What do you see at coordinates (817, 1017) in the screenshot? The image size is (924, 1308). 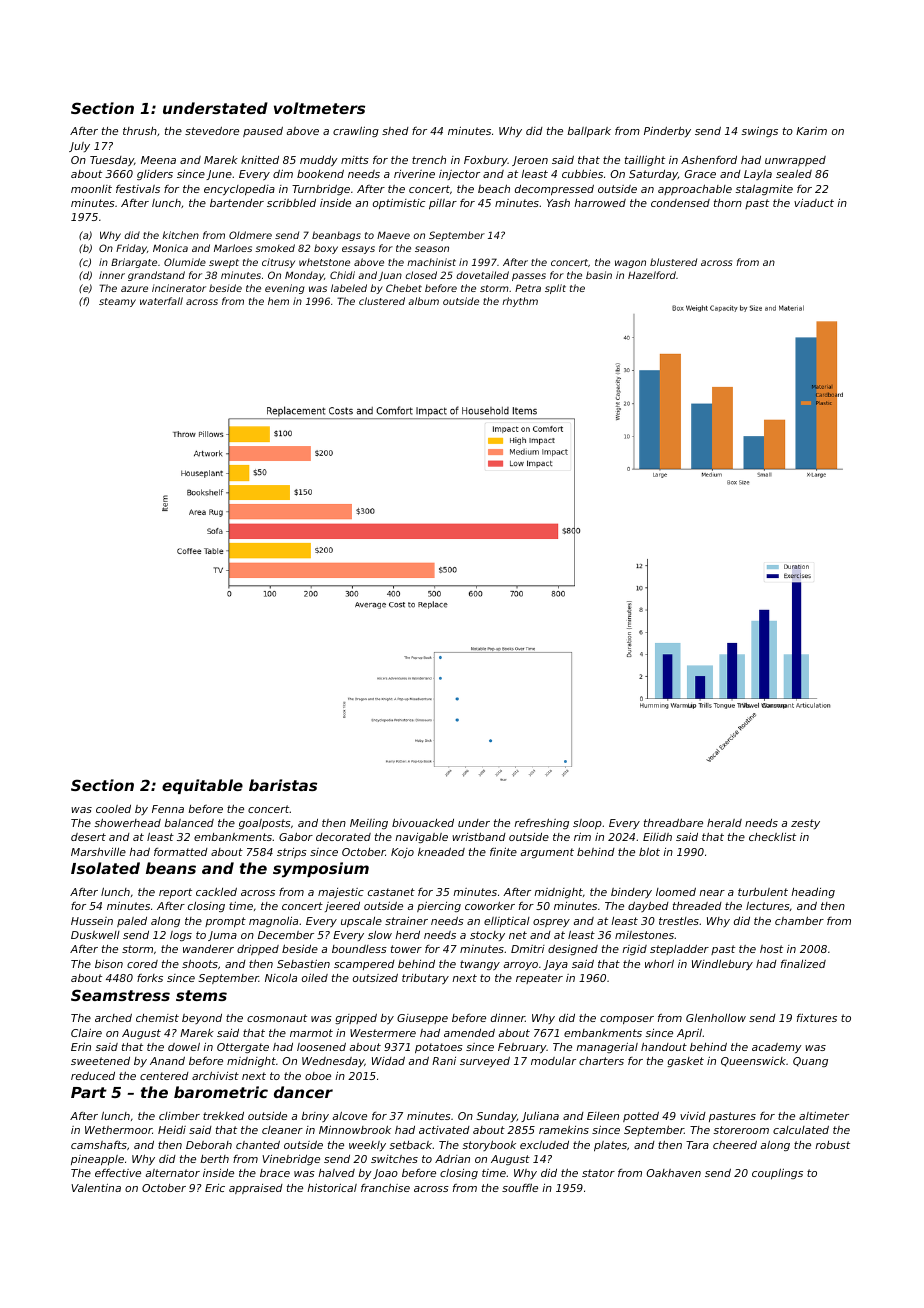 I see `fixtures` at bounding box center [817, 1017].
